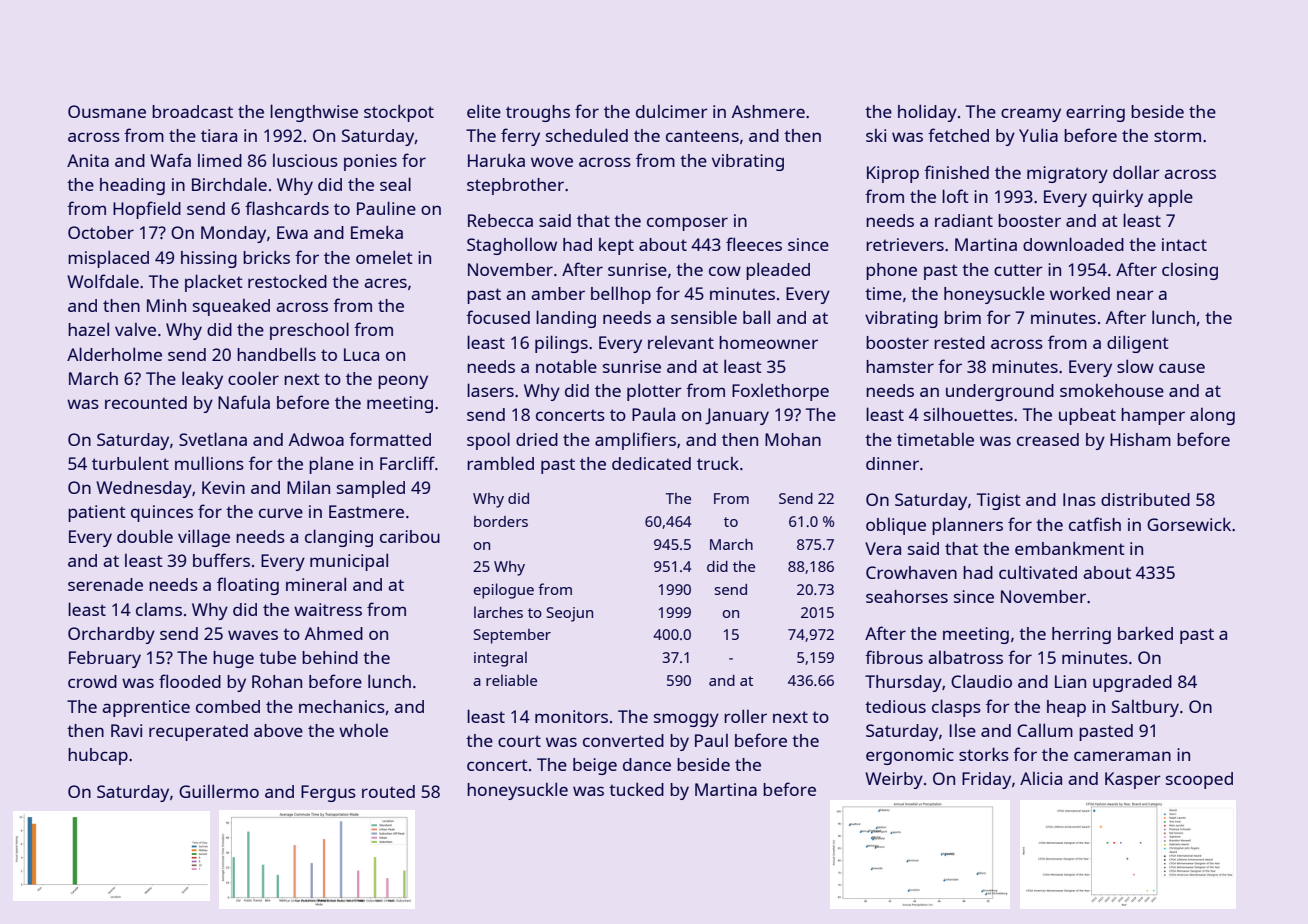  I want to click on Ashmere, so click(768, 111).
